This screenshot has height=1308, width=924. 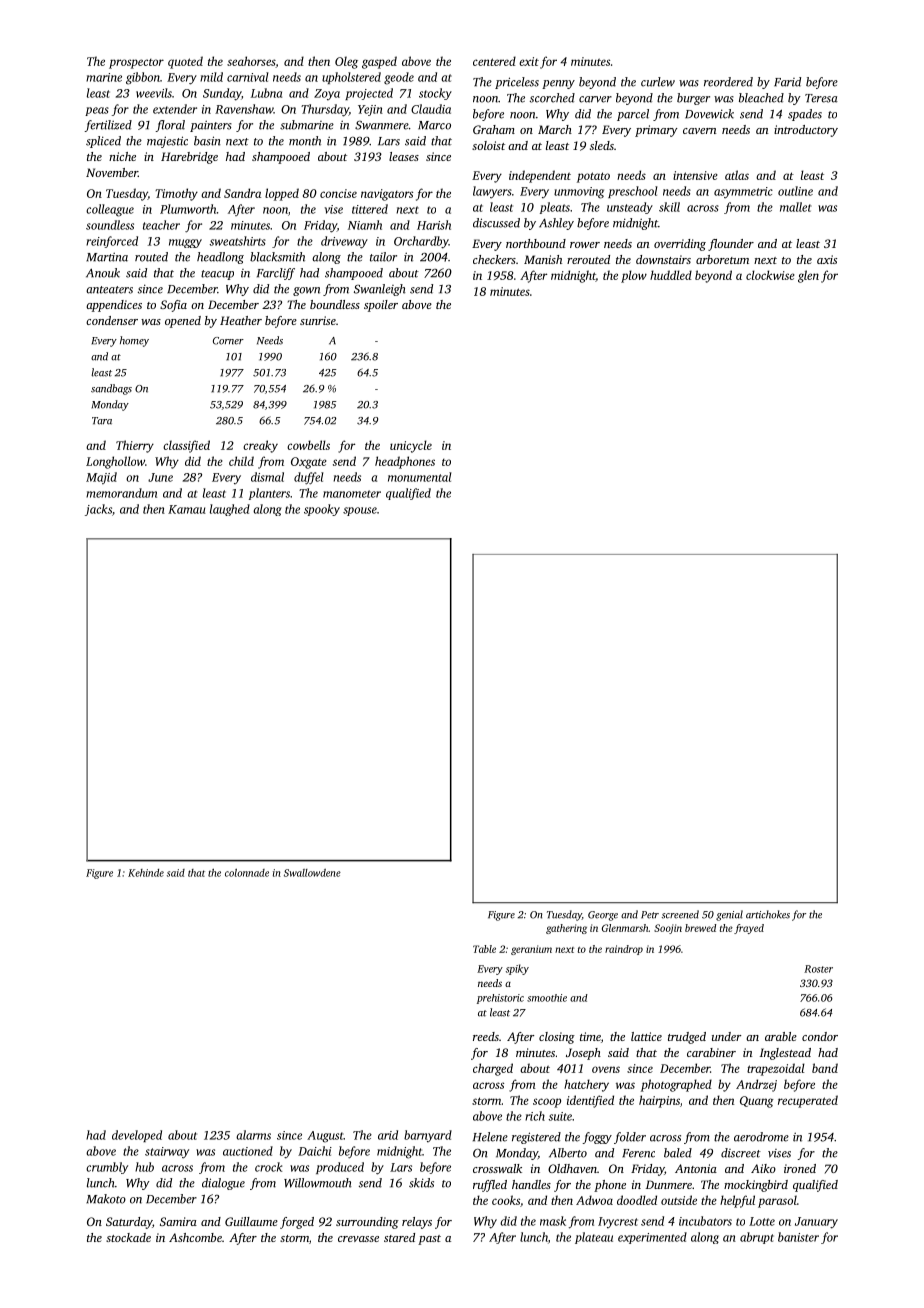 I want to click on Roster, so click(x=818, y=969).
